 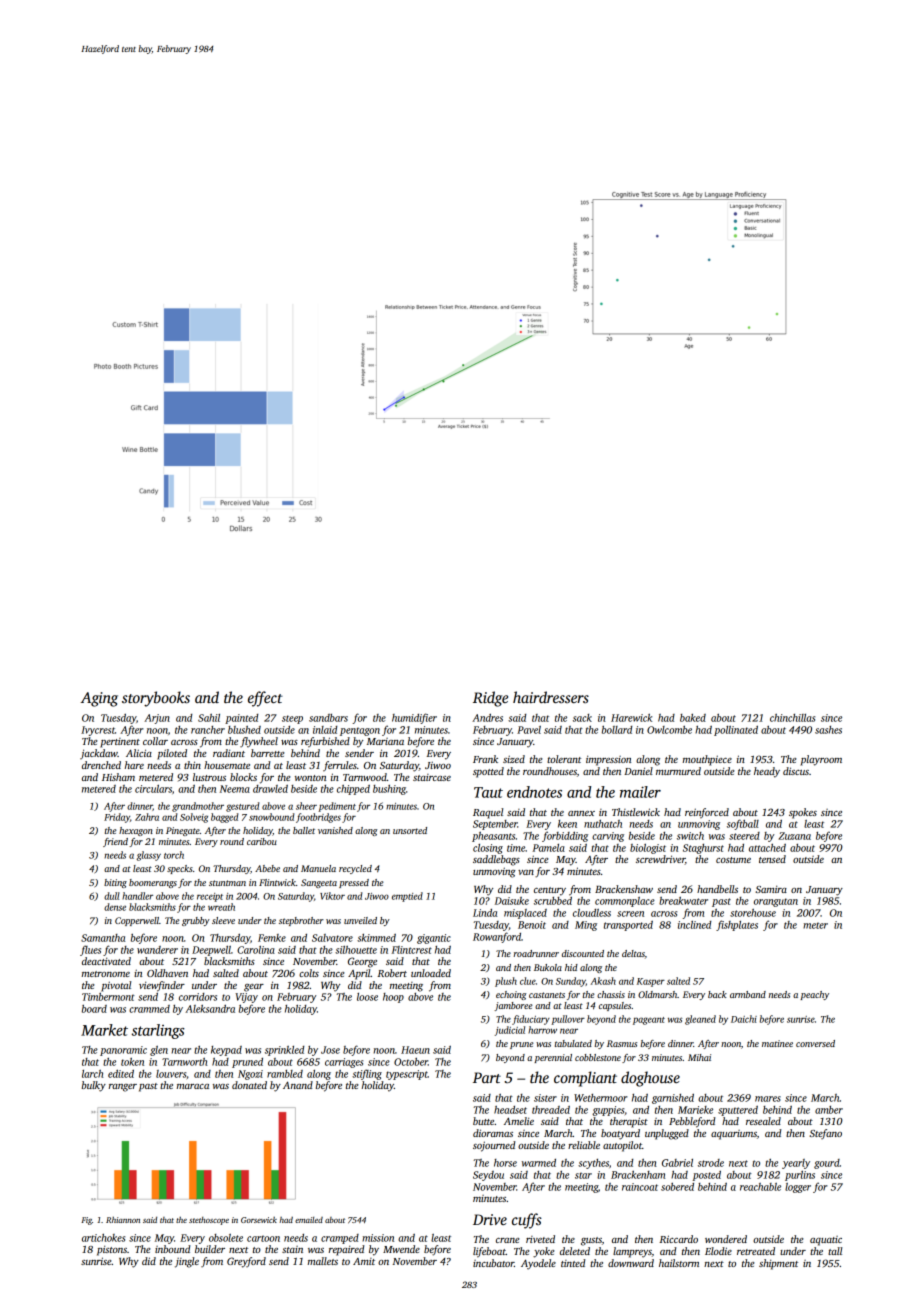 I want to click on headset, so click(x=510, y=1110).
